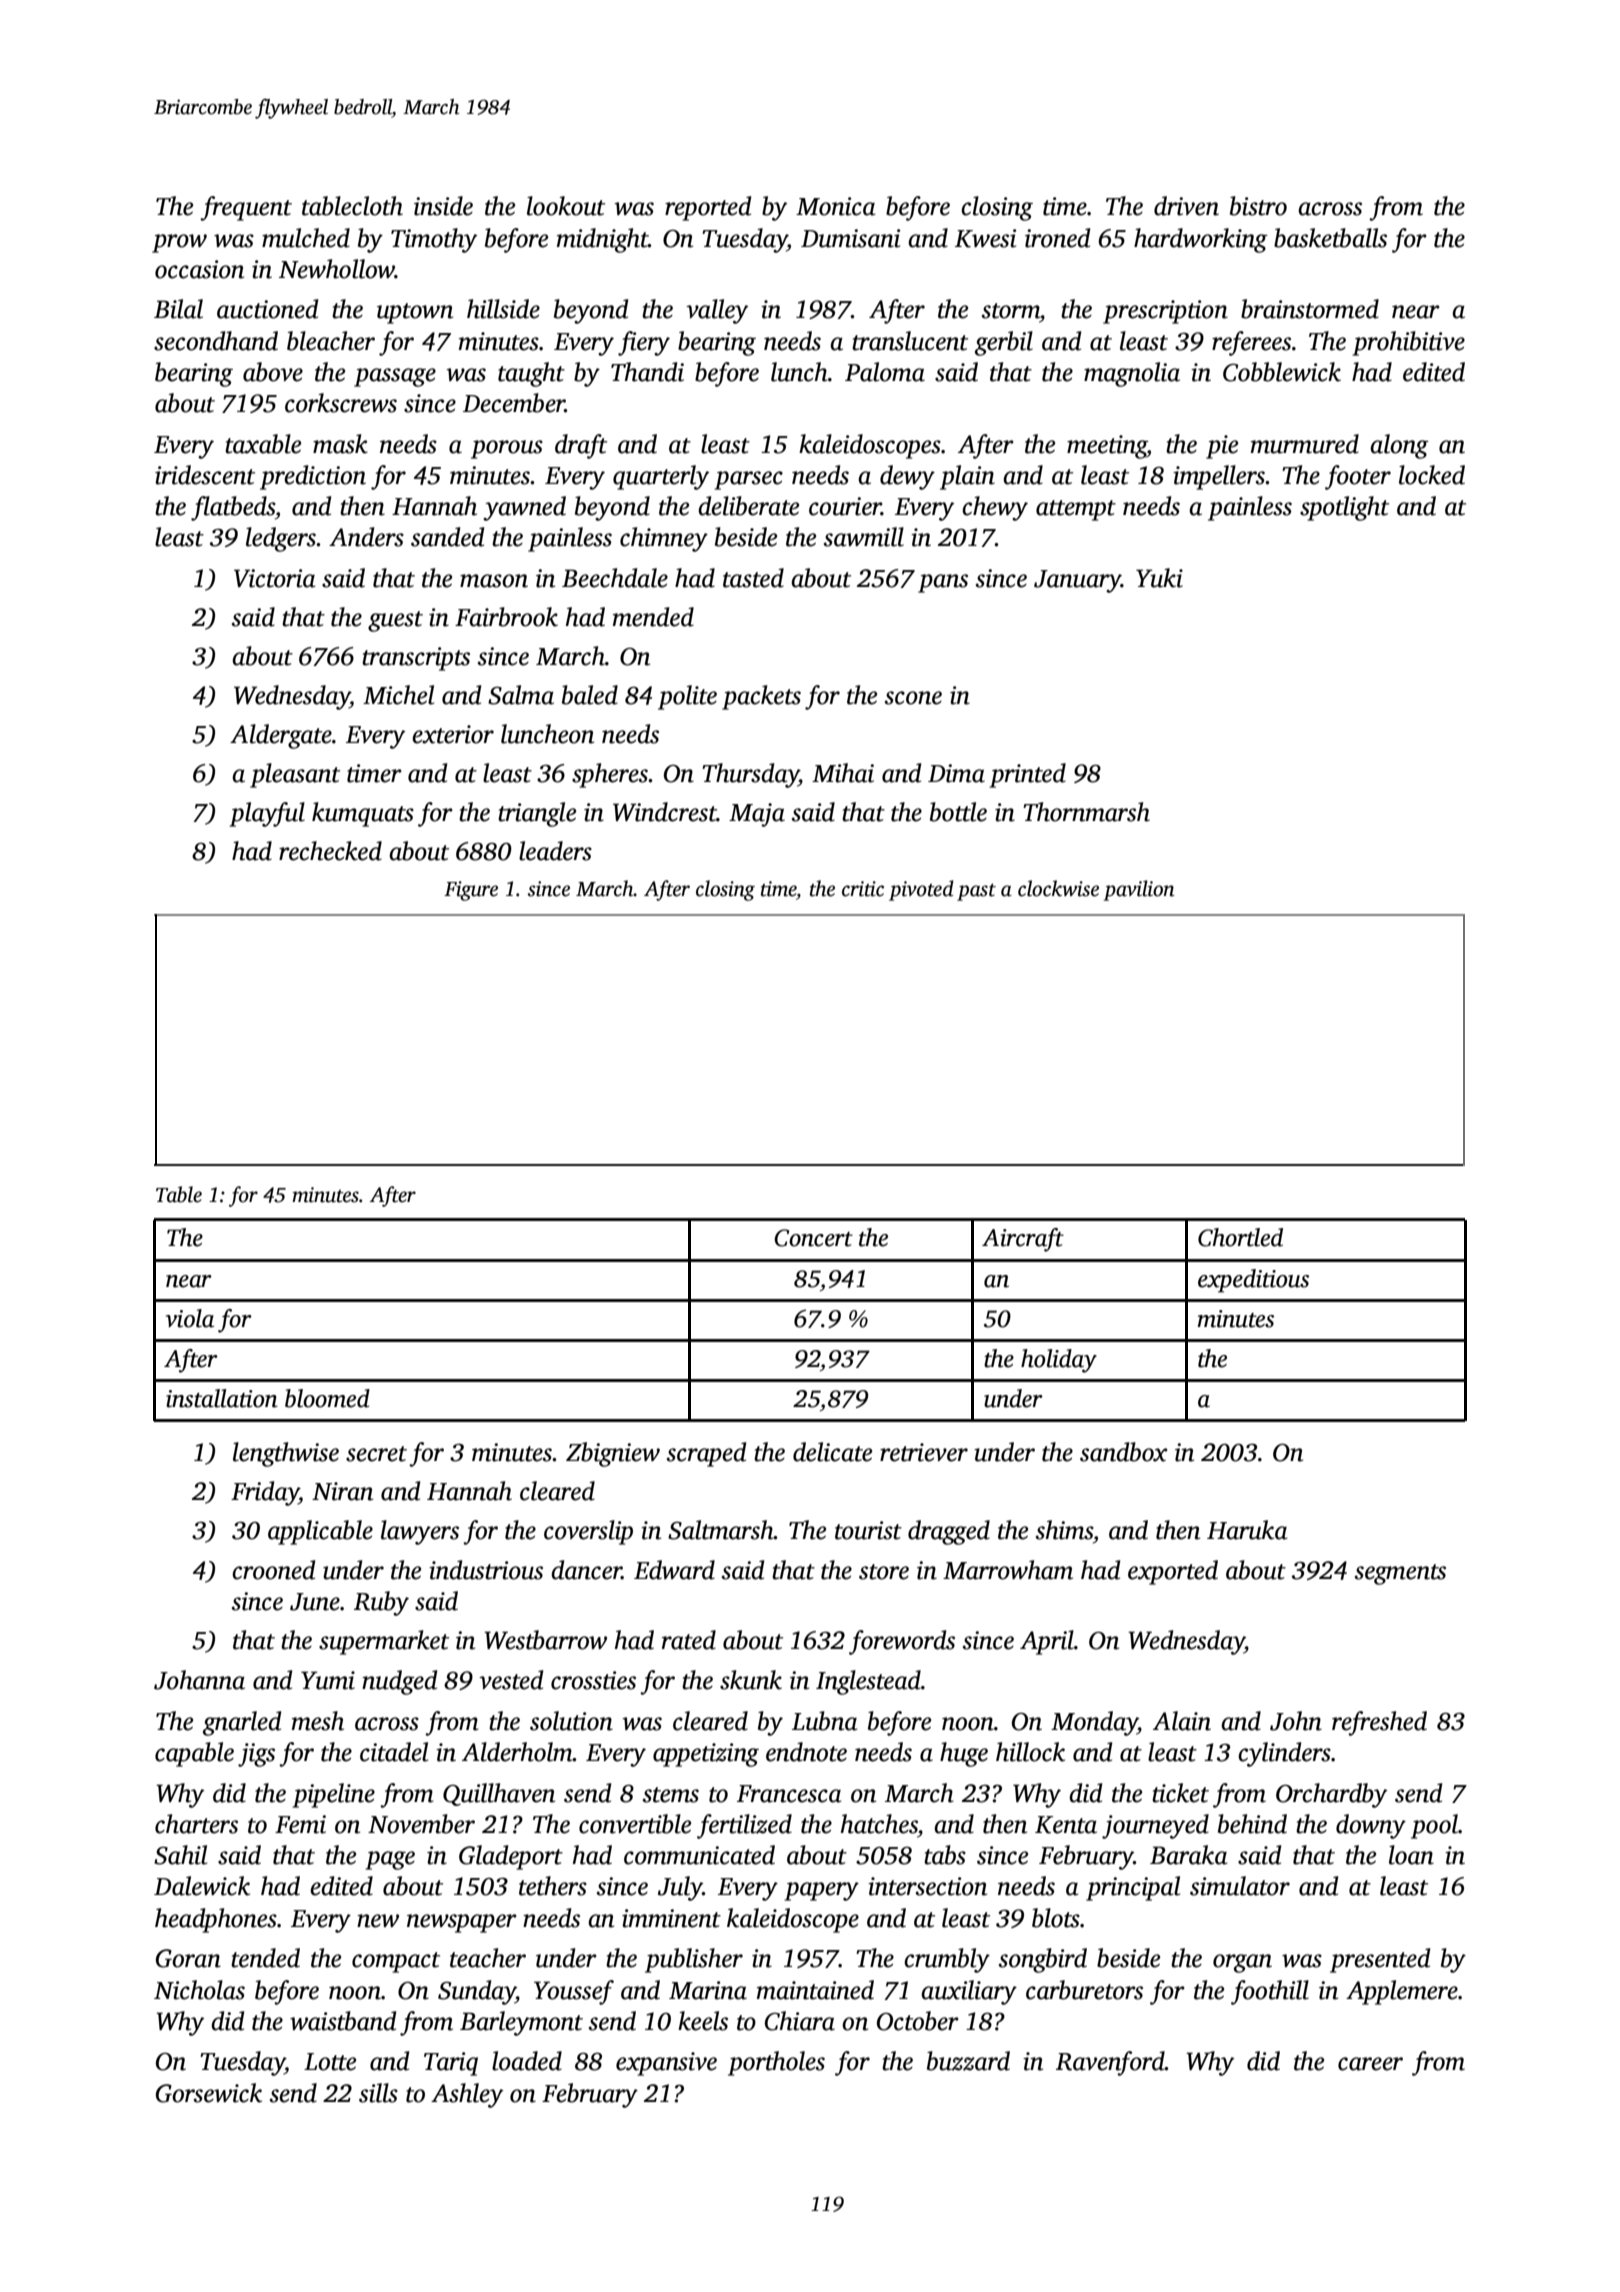 Image resolution: width=1620 pixels, height=2292 pixels. Describe the element at coordinates (1400, 1574) in the screenshot. I see `segments` at that location.
